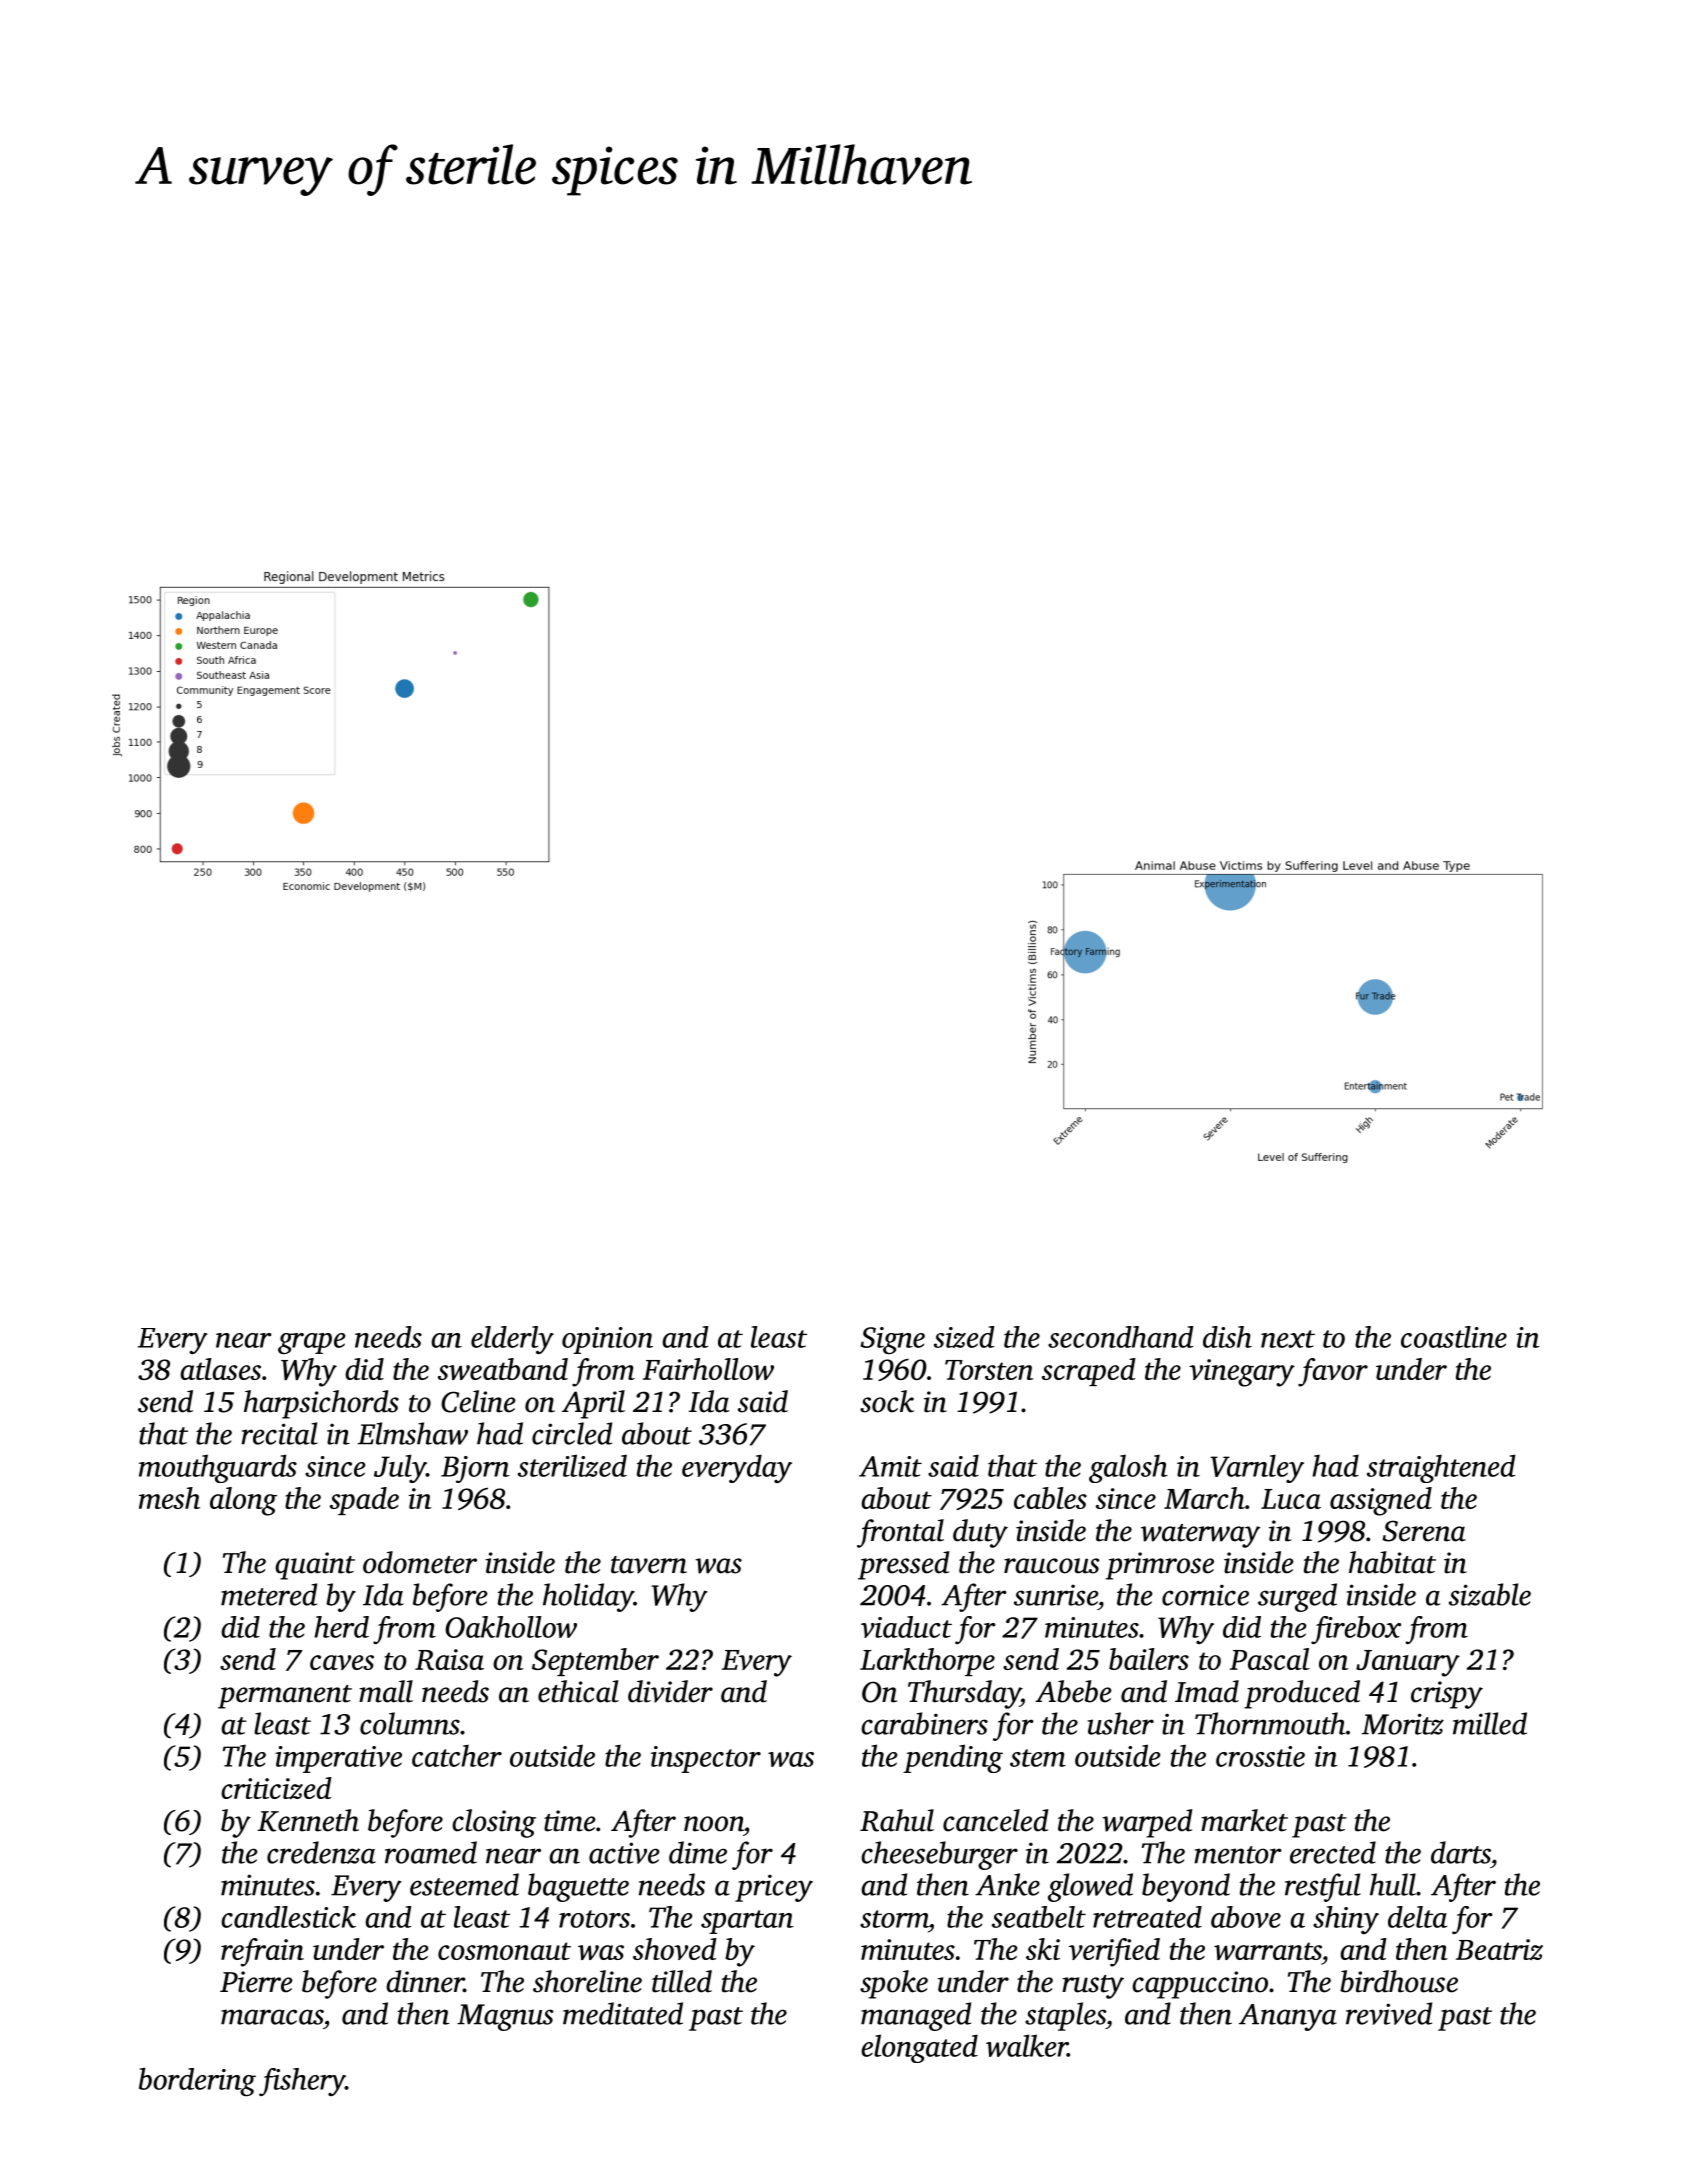 This screenshot has width=1683, height=2178. I want to click on grape, so click(311, 1343).
